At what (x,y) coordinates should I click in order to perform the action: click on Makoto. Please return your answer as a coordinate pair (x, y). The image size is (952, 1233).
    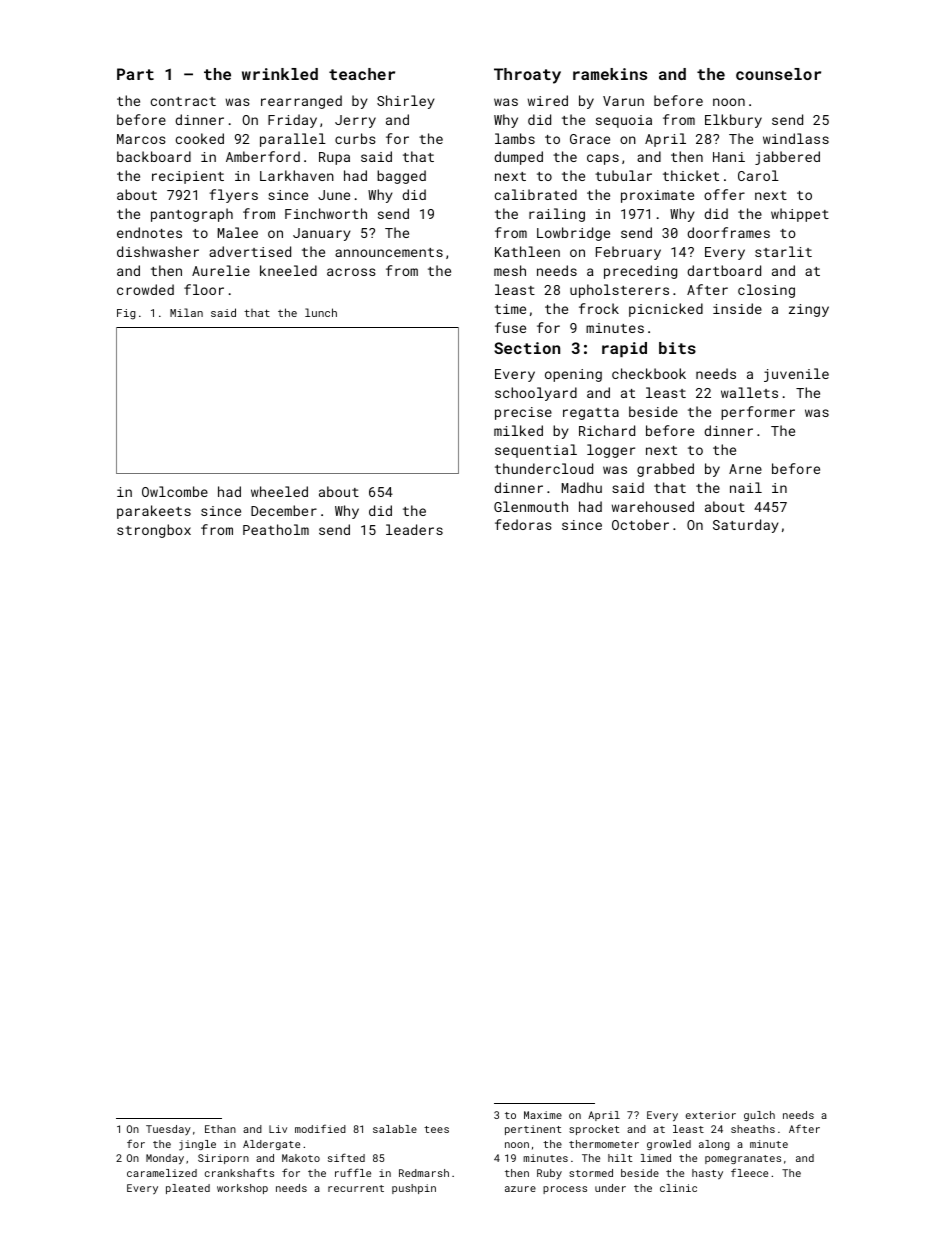
    Looking at the image, I should click on (301, 1158).
